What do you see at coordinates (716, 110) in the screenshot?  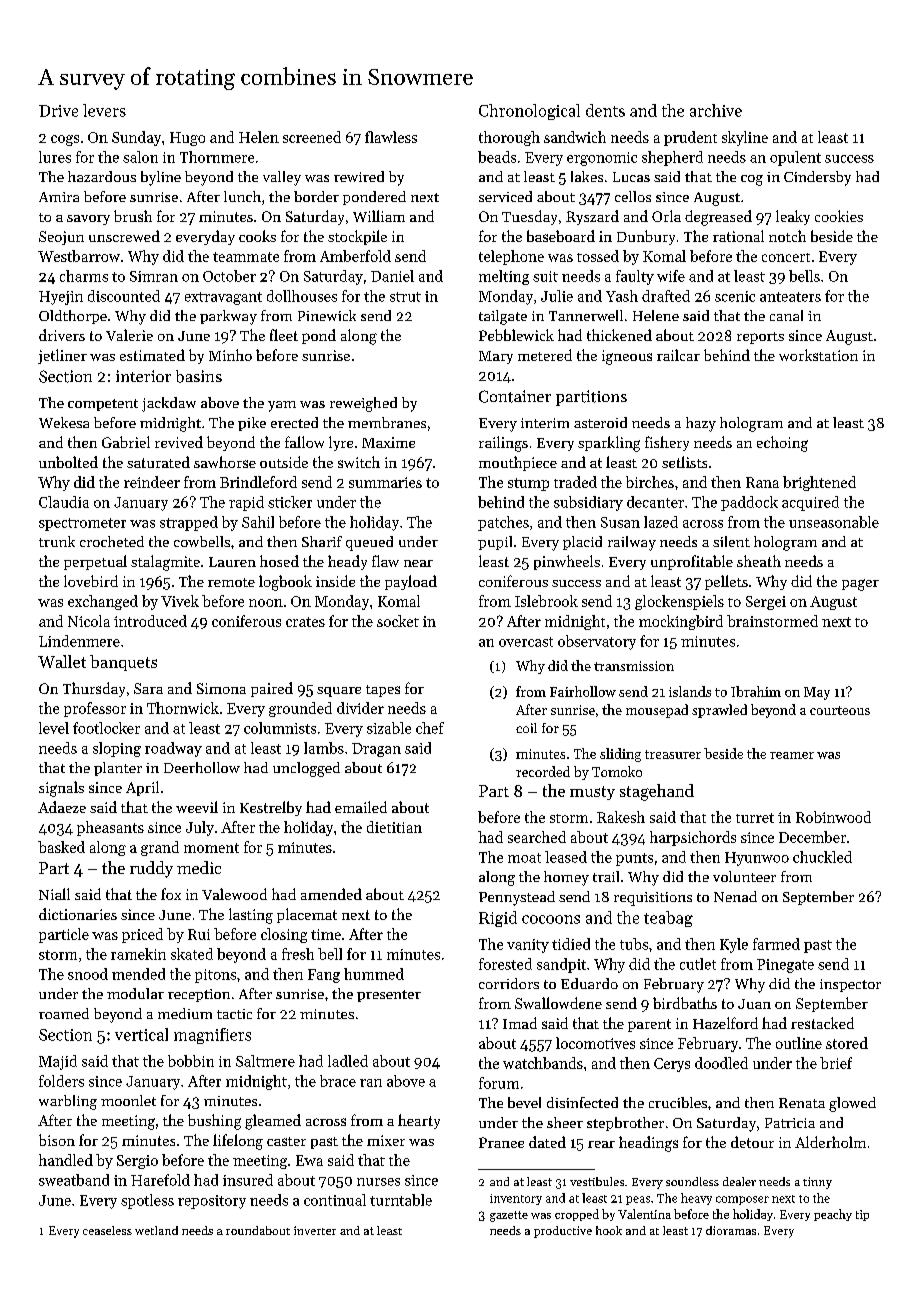 I see `archive` at bounding box center [716, 110].
